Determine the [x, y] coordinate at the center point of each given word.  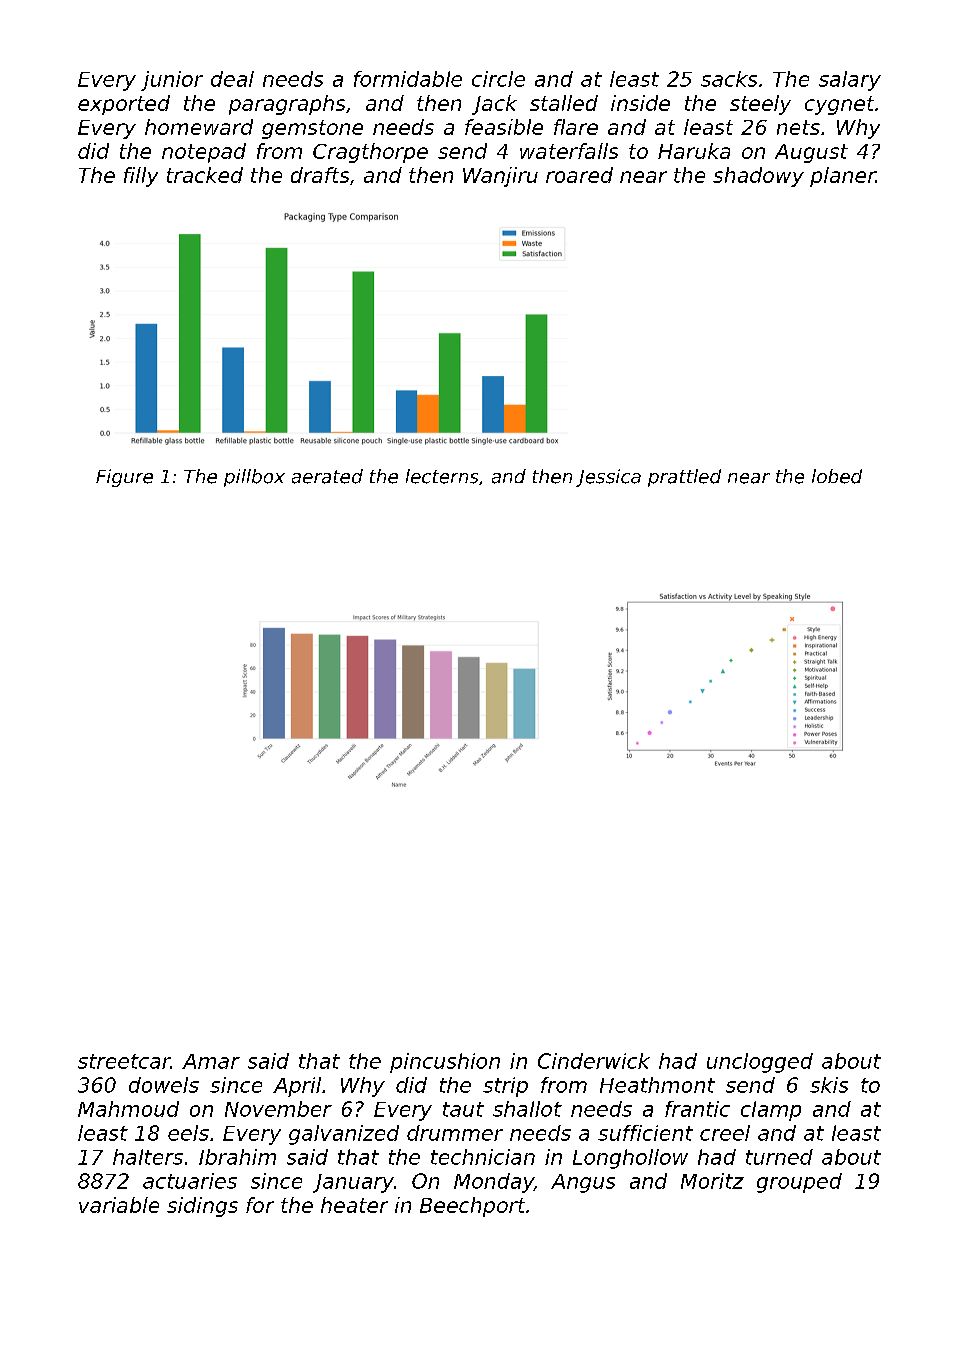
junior [172, 81]
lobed [837, 476]
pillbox [254, 478]
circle [498, 79]
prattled [684, 478]
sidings [202, 1207]
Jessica [608, 478]
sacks [729, 79]
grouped [799, 1183]
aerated [327, 476]
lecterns [442, 476]
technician [483, 1157]
